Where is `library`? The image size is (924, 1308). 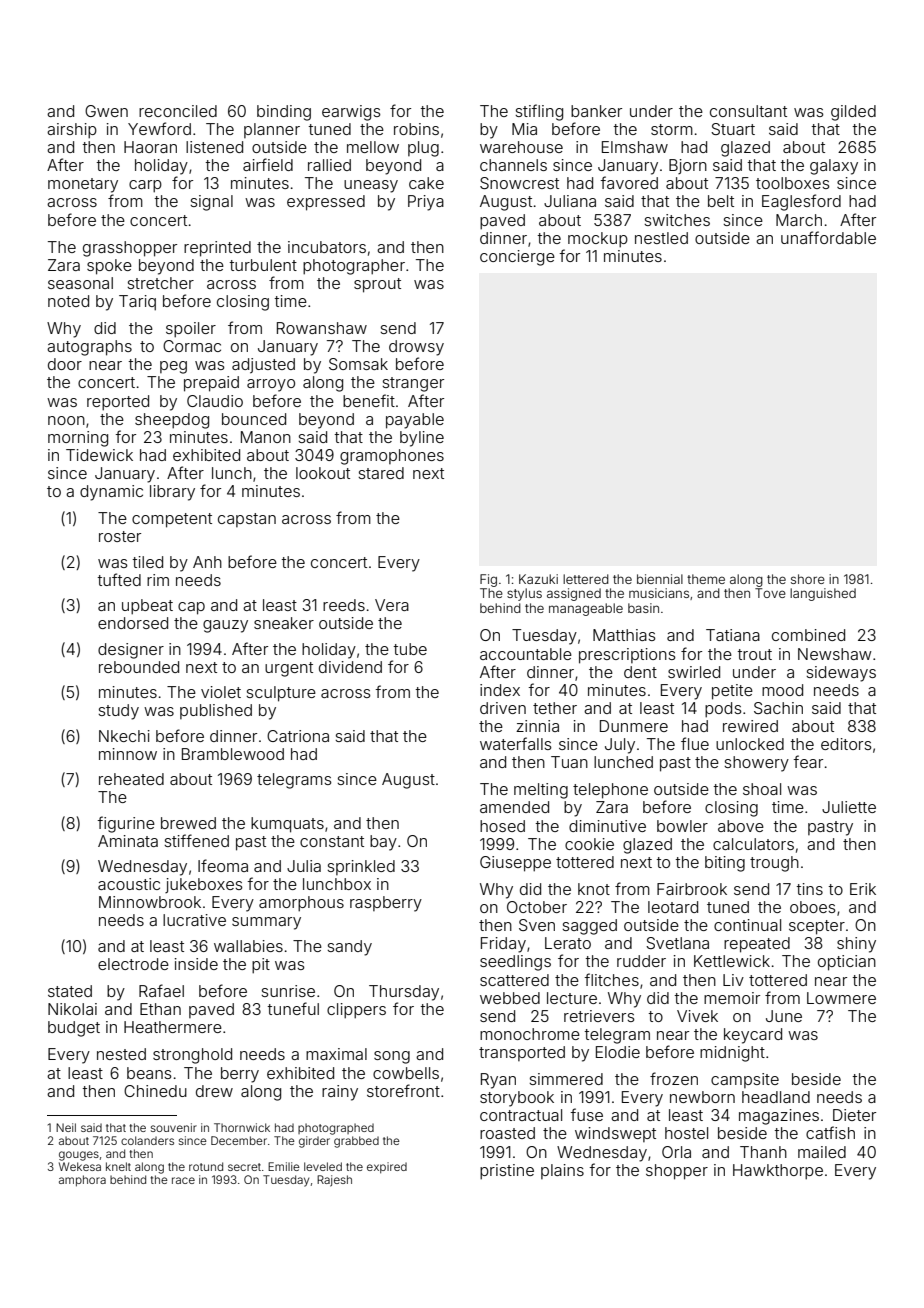 library is located at coordinates (172, 493).
